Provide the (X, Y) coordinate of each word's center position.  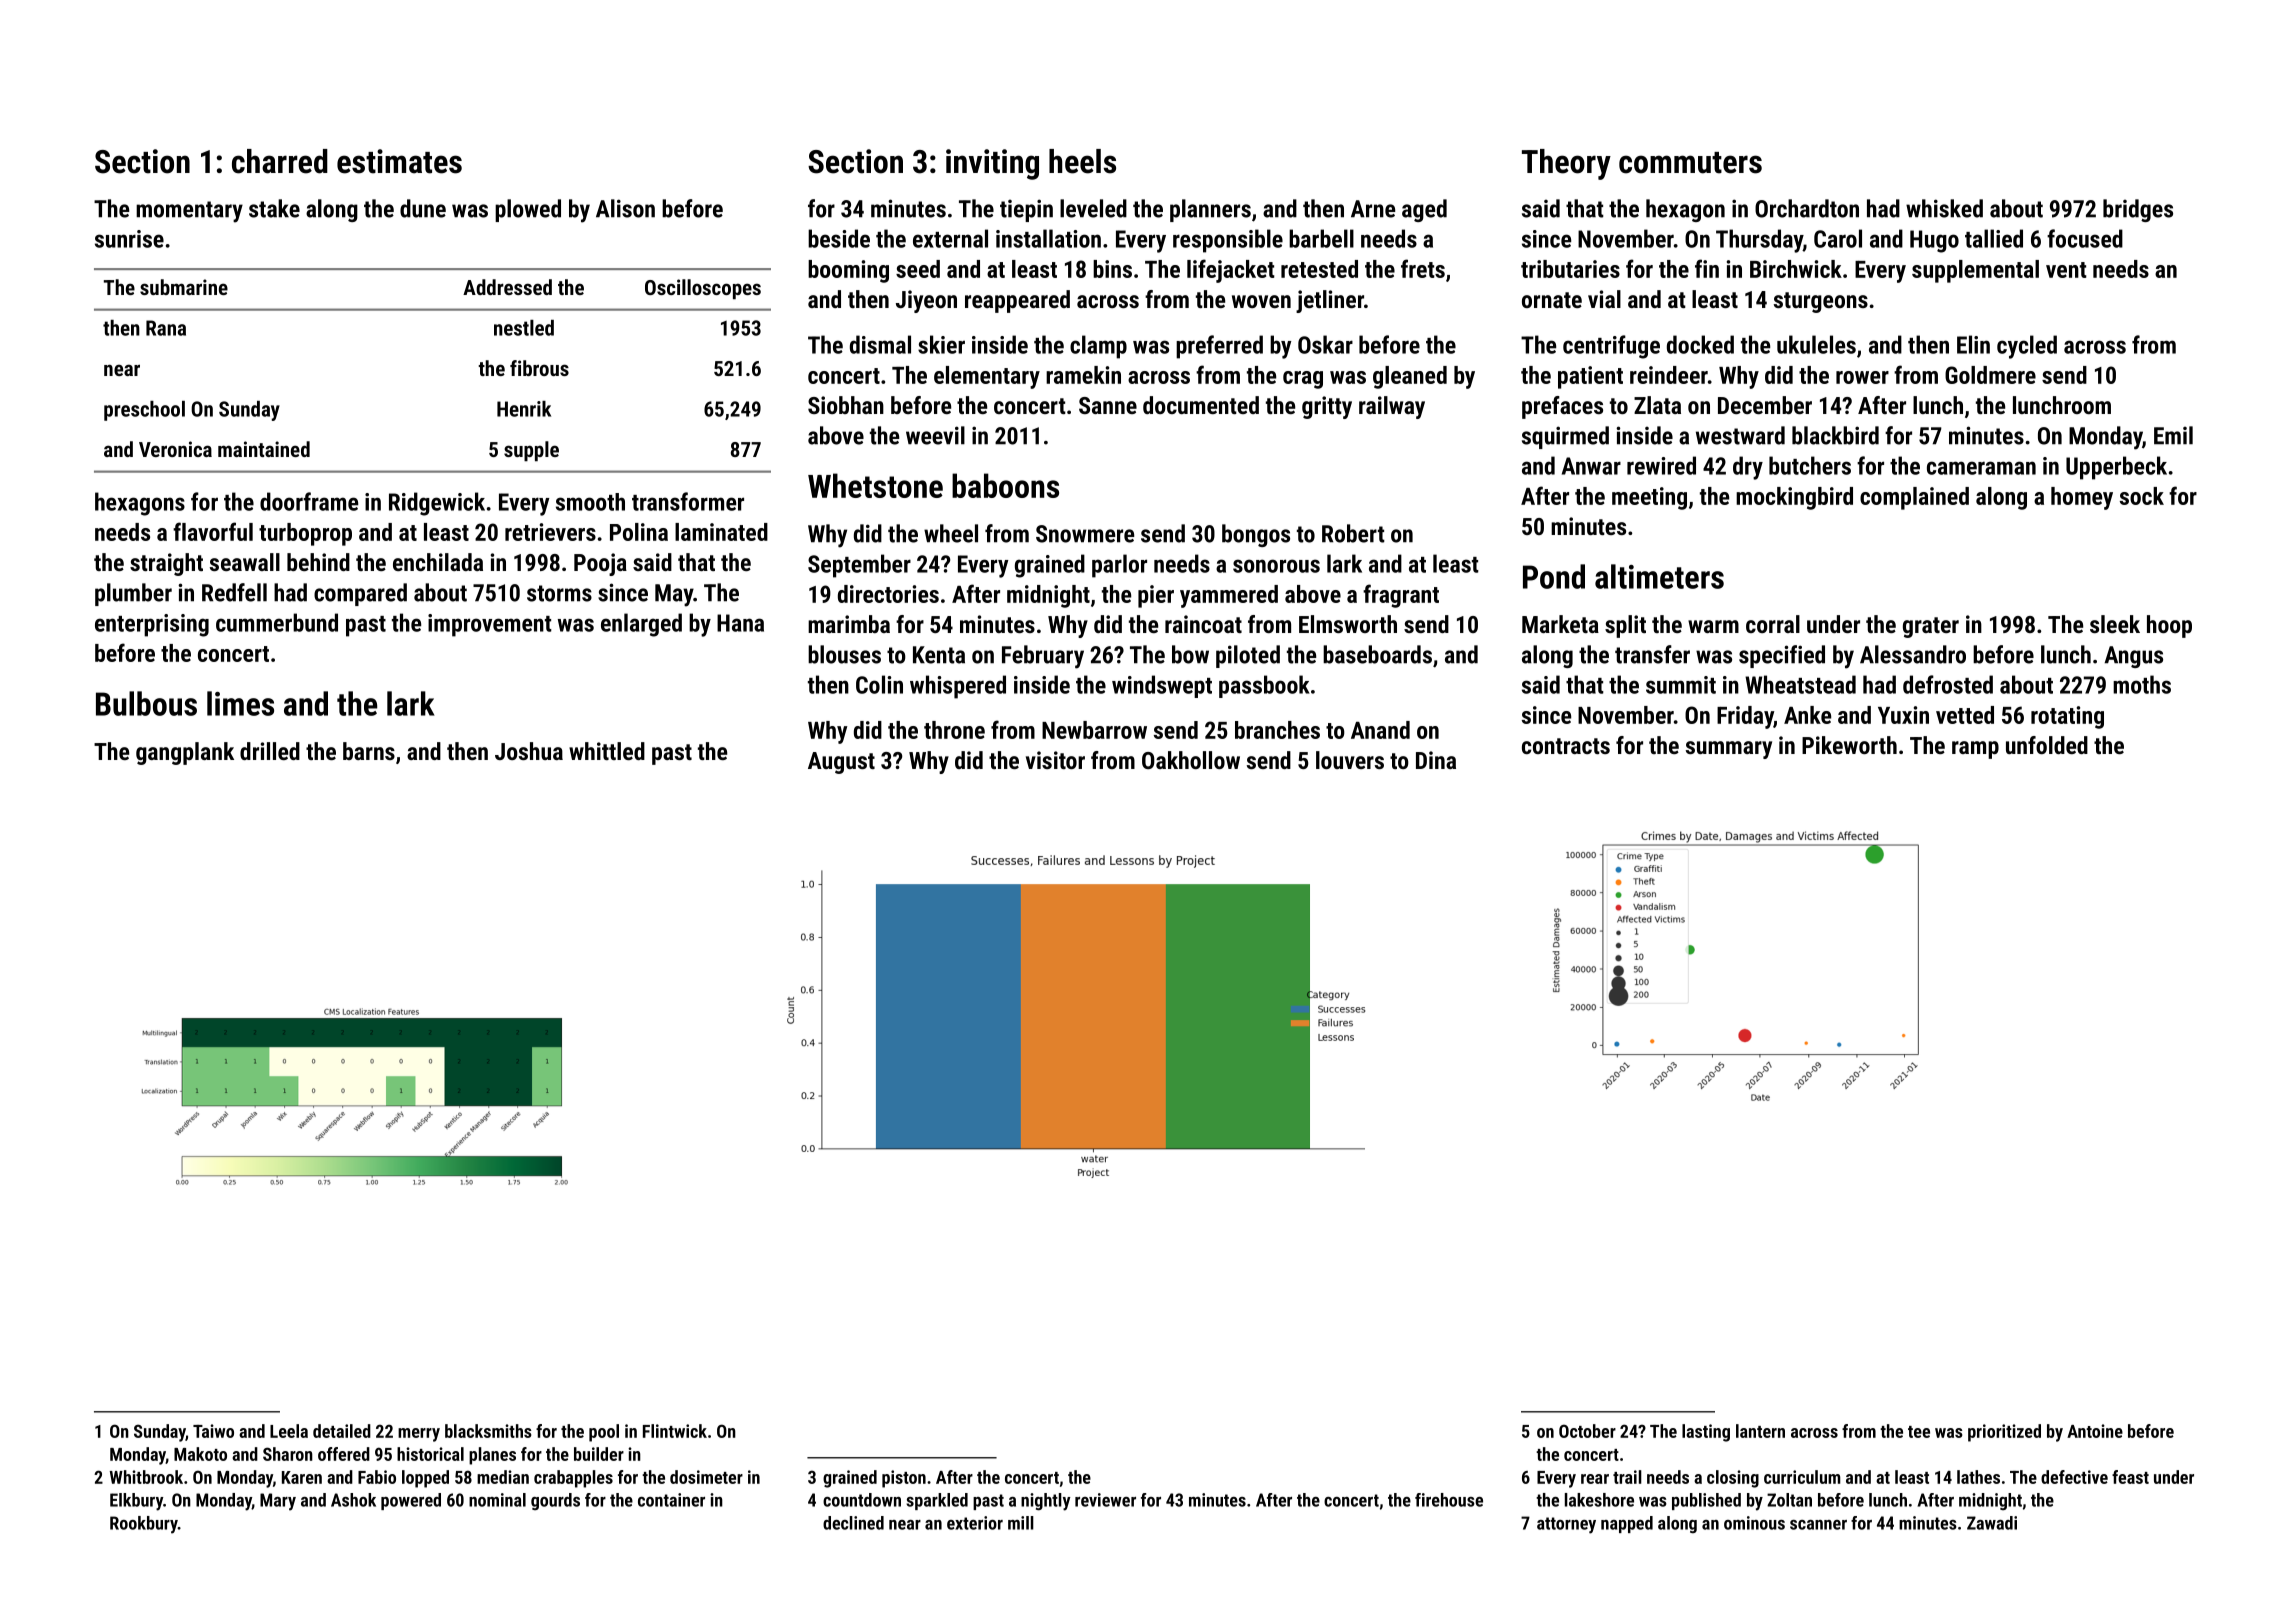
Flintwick (675, 1431)
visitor (1055, 760)
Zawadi (1992, 1523)
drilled (270, 751)
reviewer (1105, 1500)
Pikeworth (1849, 745)
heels (1082, 161)
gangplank (185, 753)
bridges (2138, 210)
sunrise (129, 239)
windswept (1162, 686)
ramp (1975, 750)
